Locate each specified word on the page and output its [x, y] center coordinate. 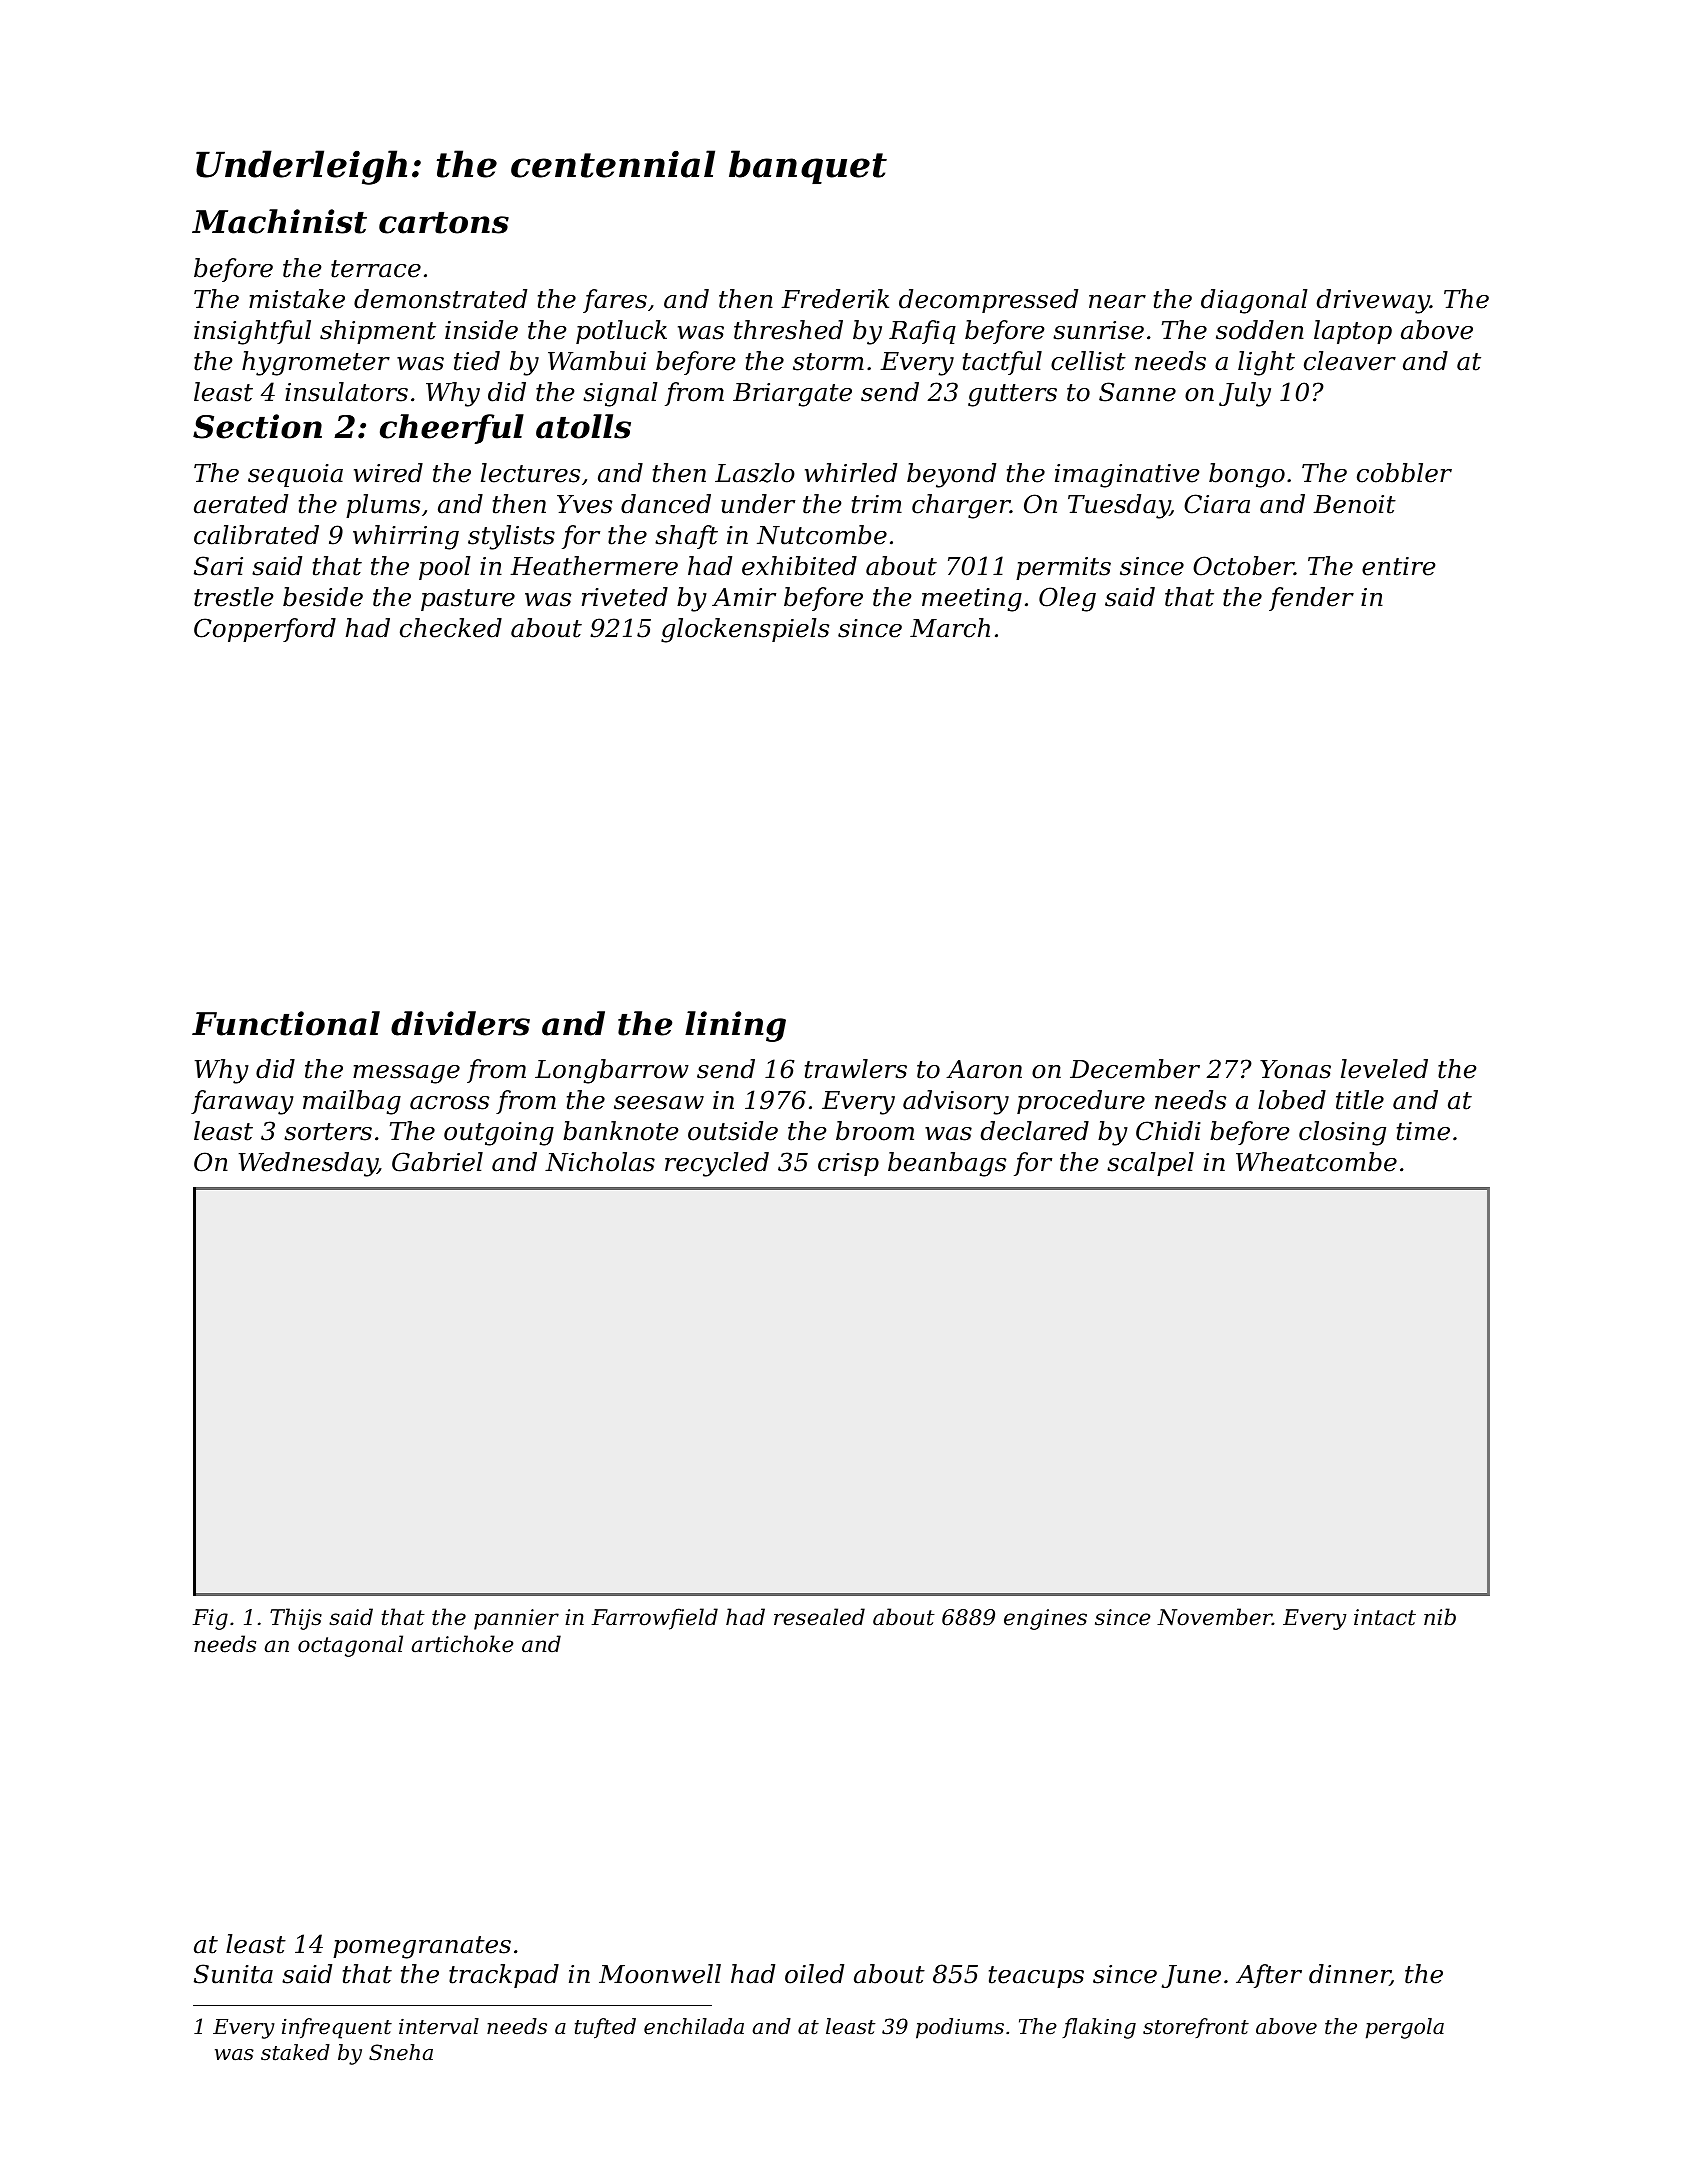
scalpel [1150, 1164]
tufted [605, 2028]
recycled [717, 1164]
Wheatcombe [1316, 1162]
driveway [1373, 301]
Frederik [835, 299]
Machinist [279, 221]
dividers [460, 1023]
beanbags [947, 1164]
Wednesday [308, 1164]
